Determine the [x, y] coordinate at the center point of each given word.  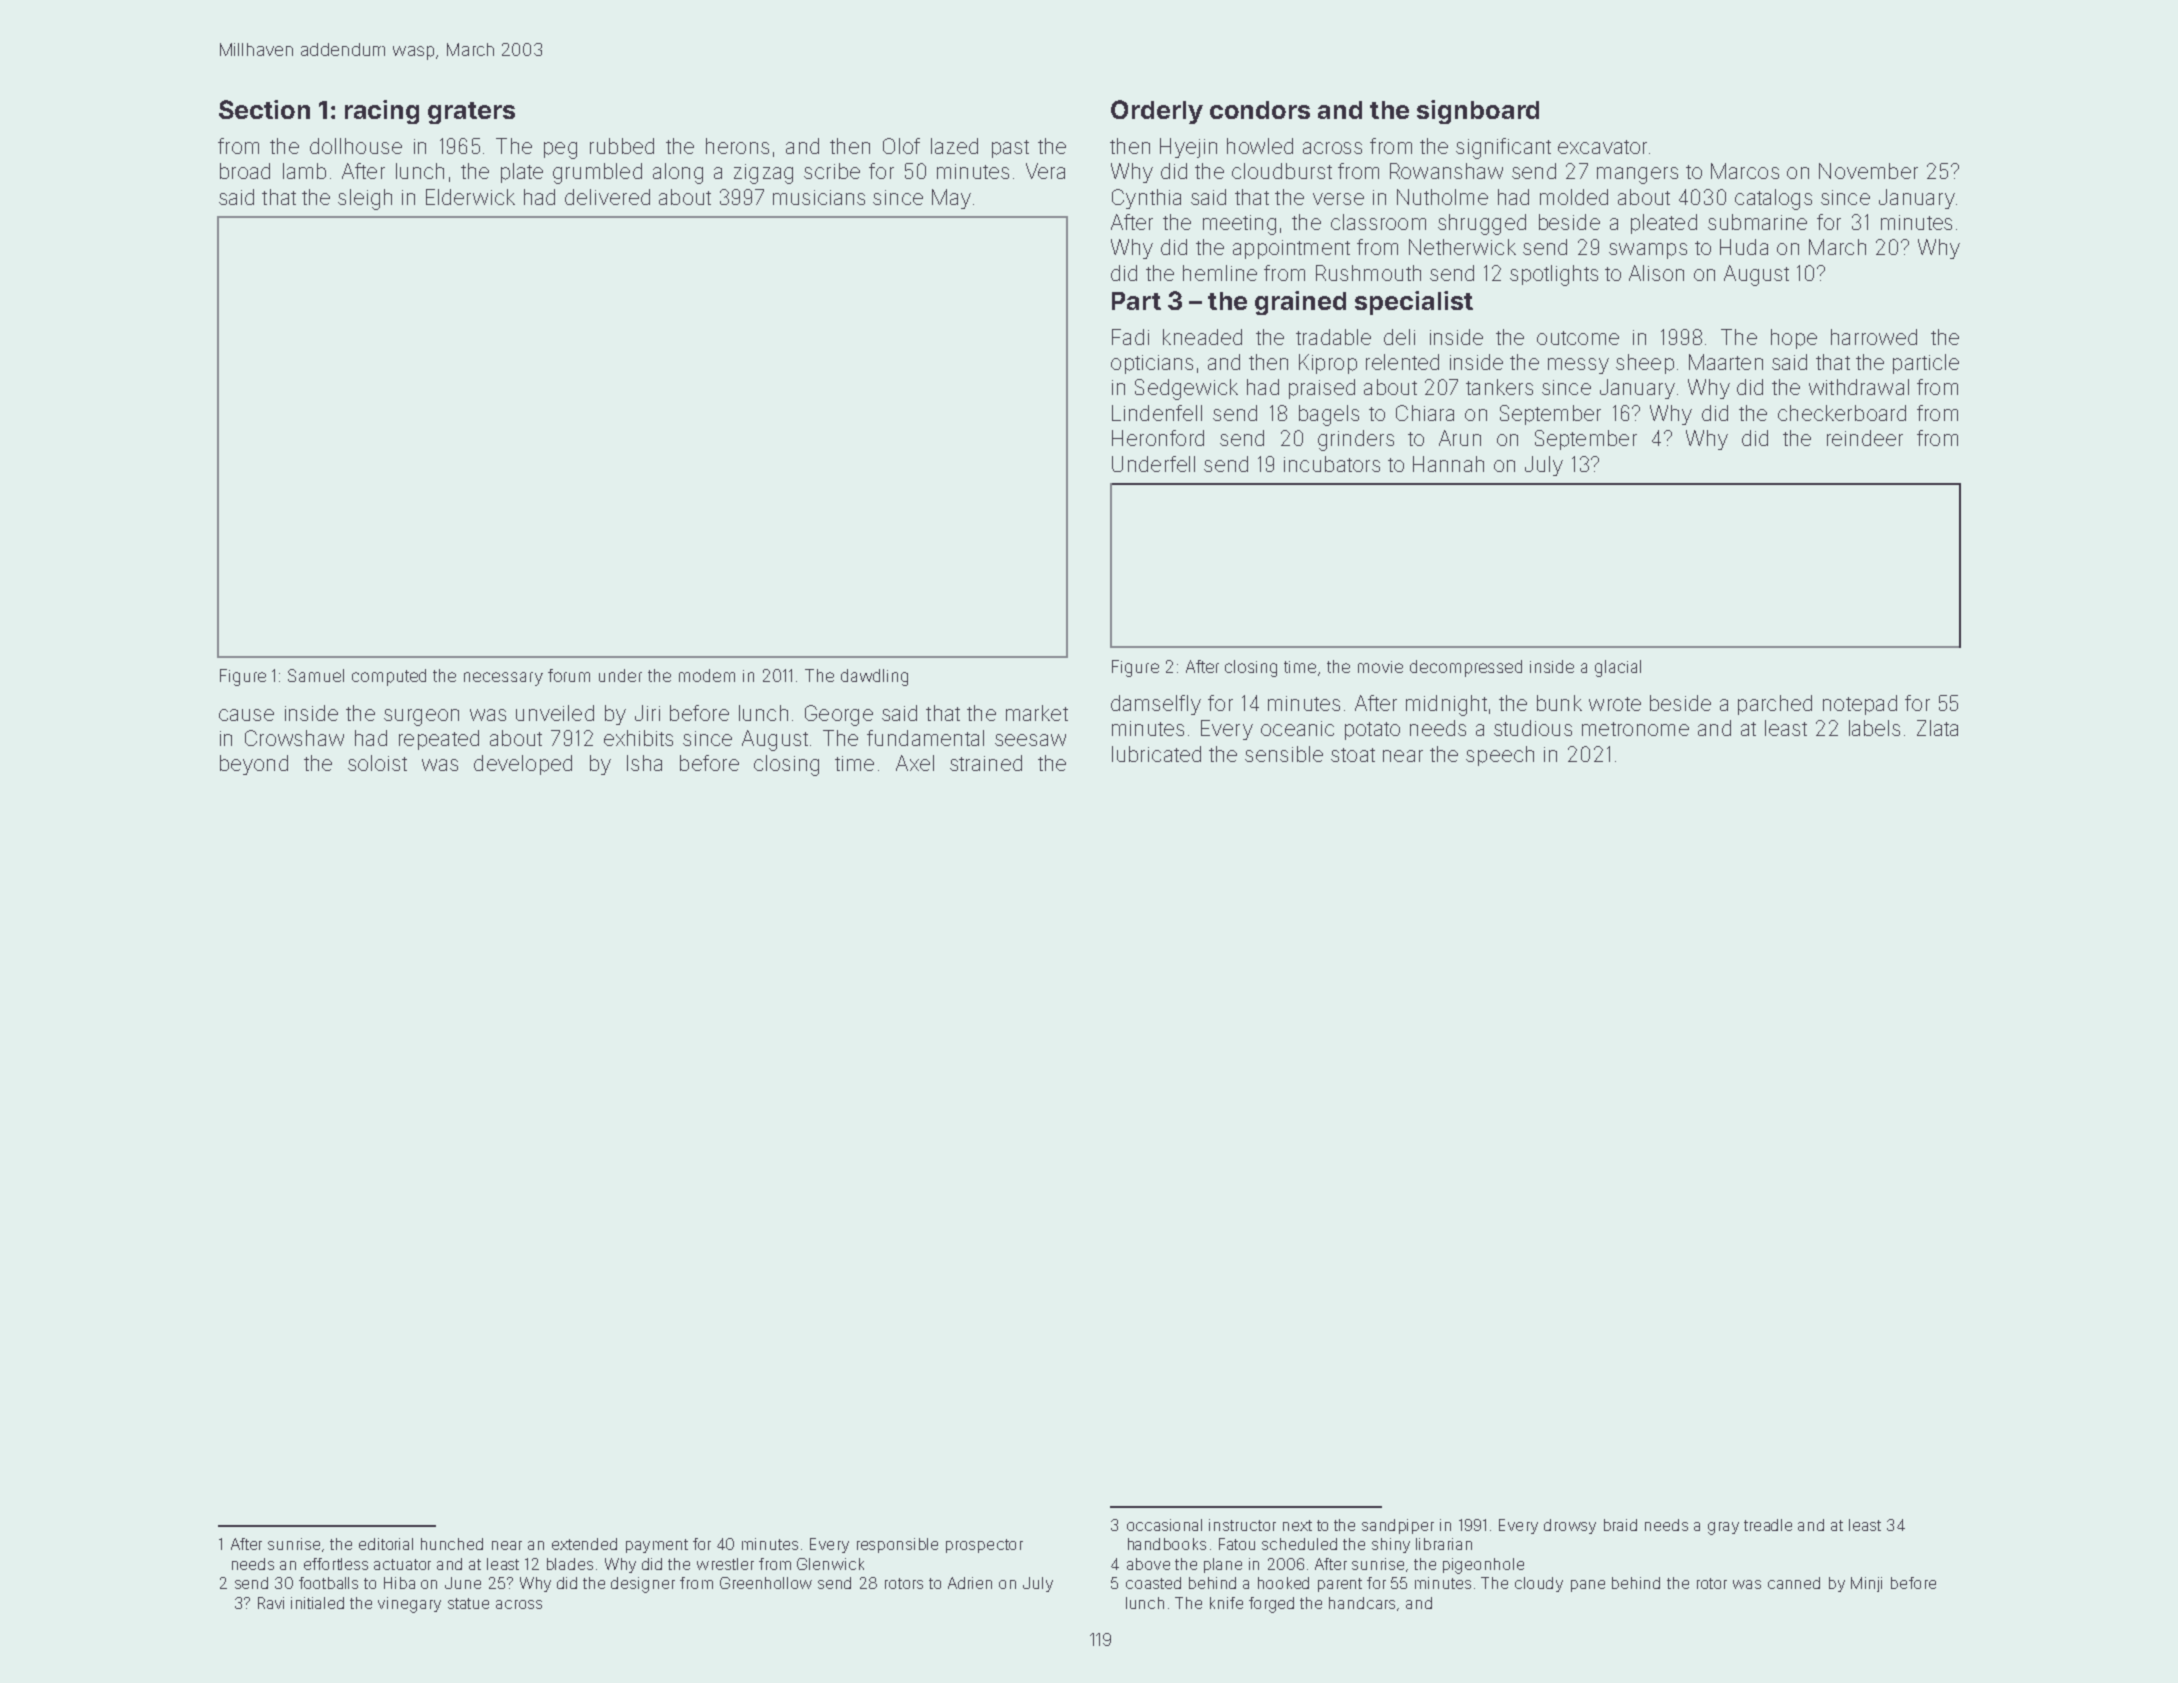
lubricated [1156, 754]
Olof [901, 146]
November [1868, 171]
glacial [1618, 668]
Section [264, 109]
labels [1874, 728]
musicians [819, 197]
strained [986, 763]
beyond [254, 765]
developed [523, 765]
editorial [386, 1544]
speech [1500, 756]
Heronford [1158, 438]
